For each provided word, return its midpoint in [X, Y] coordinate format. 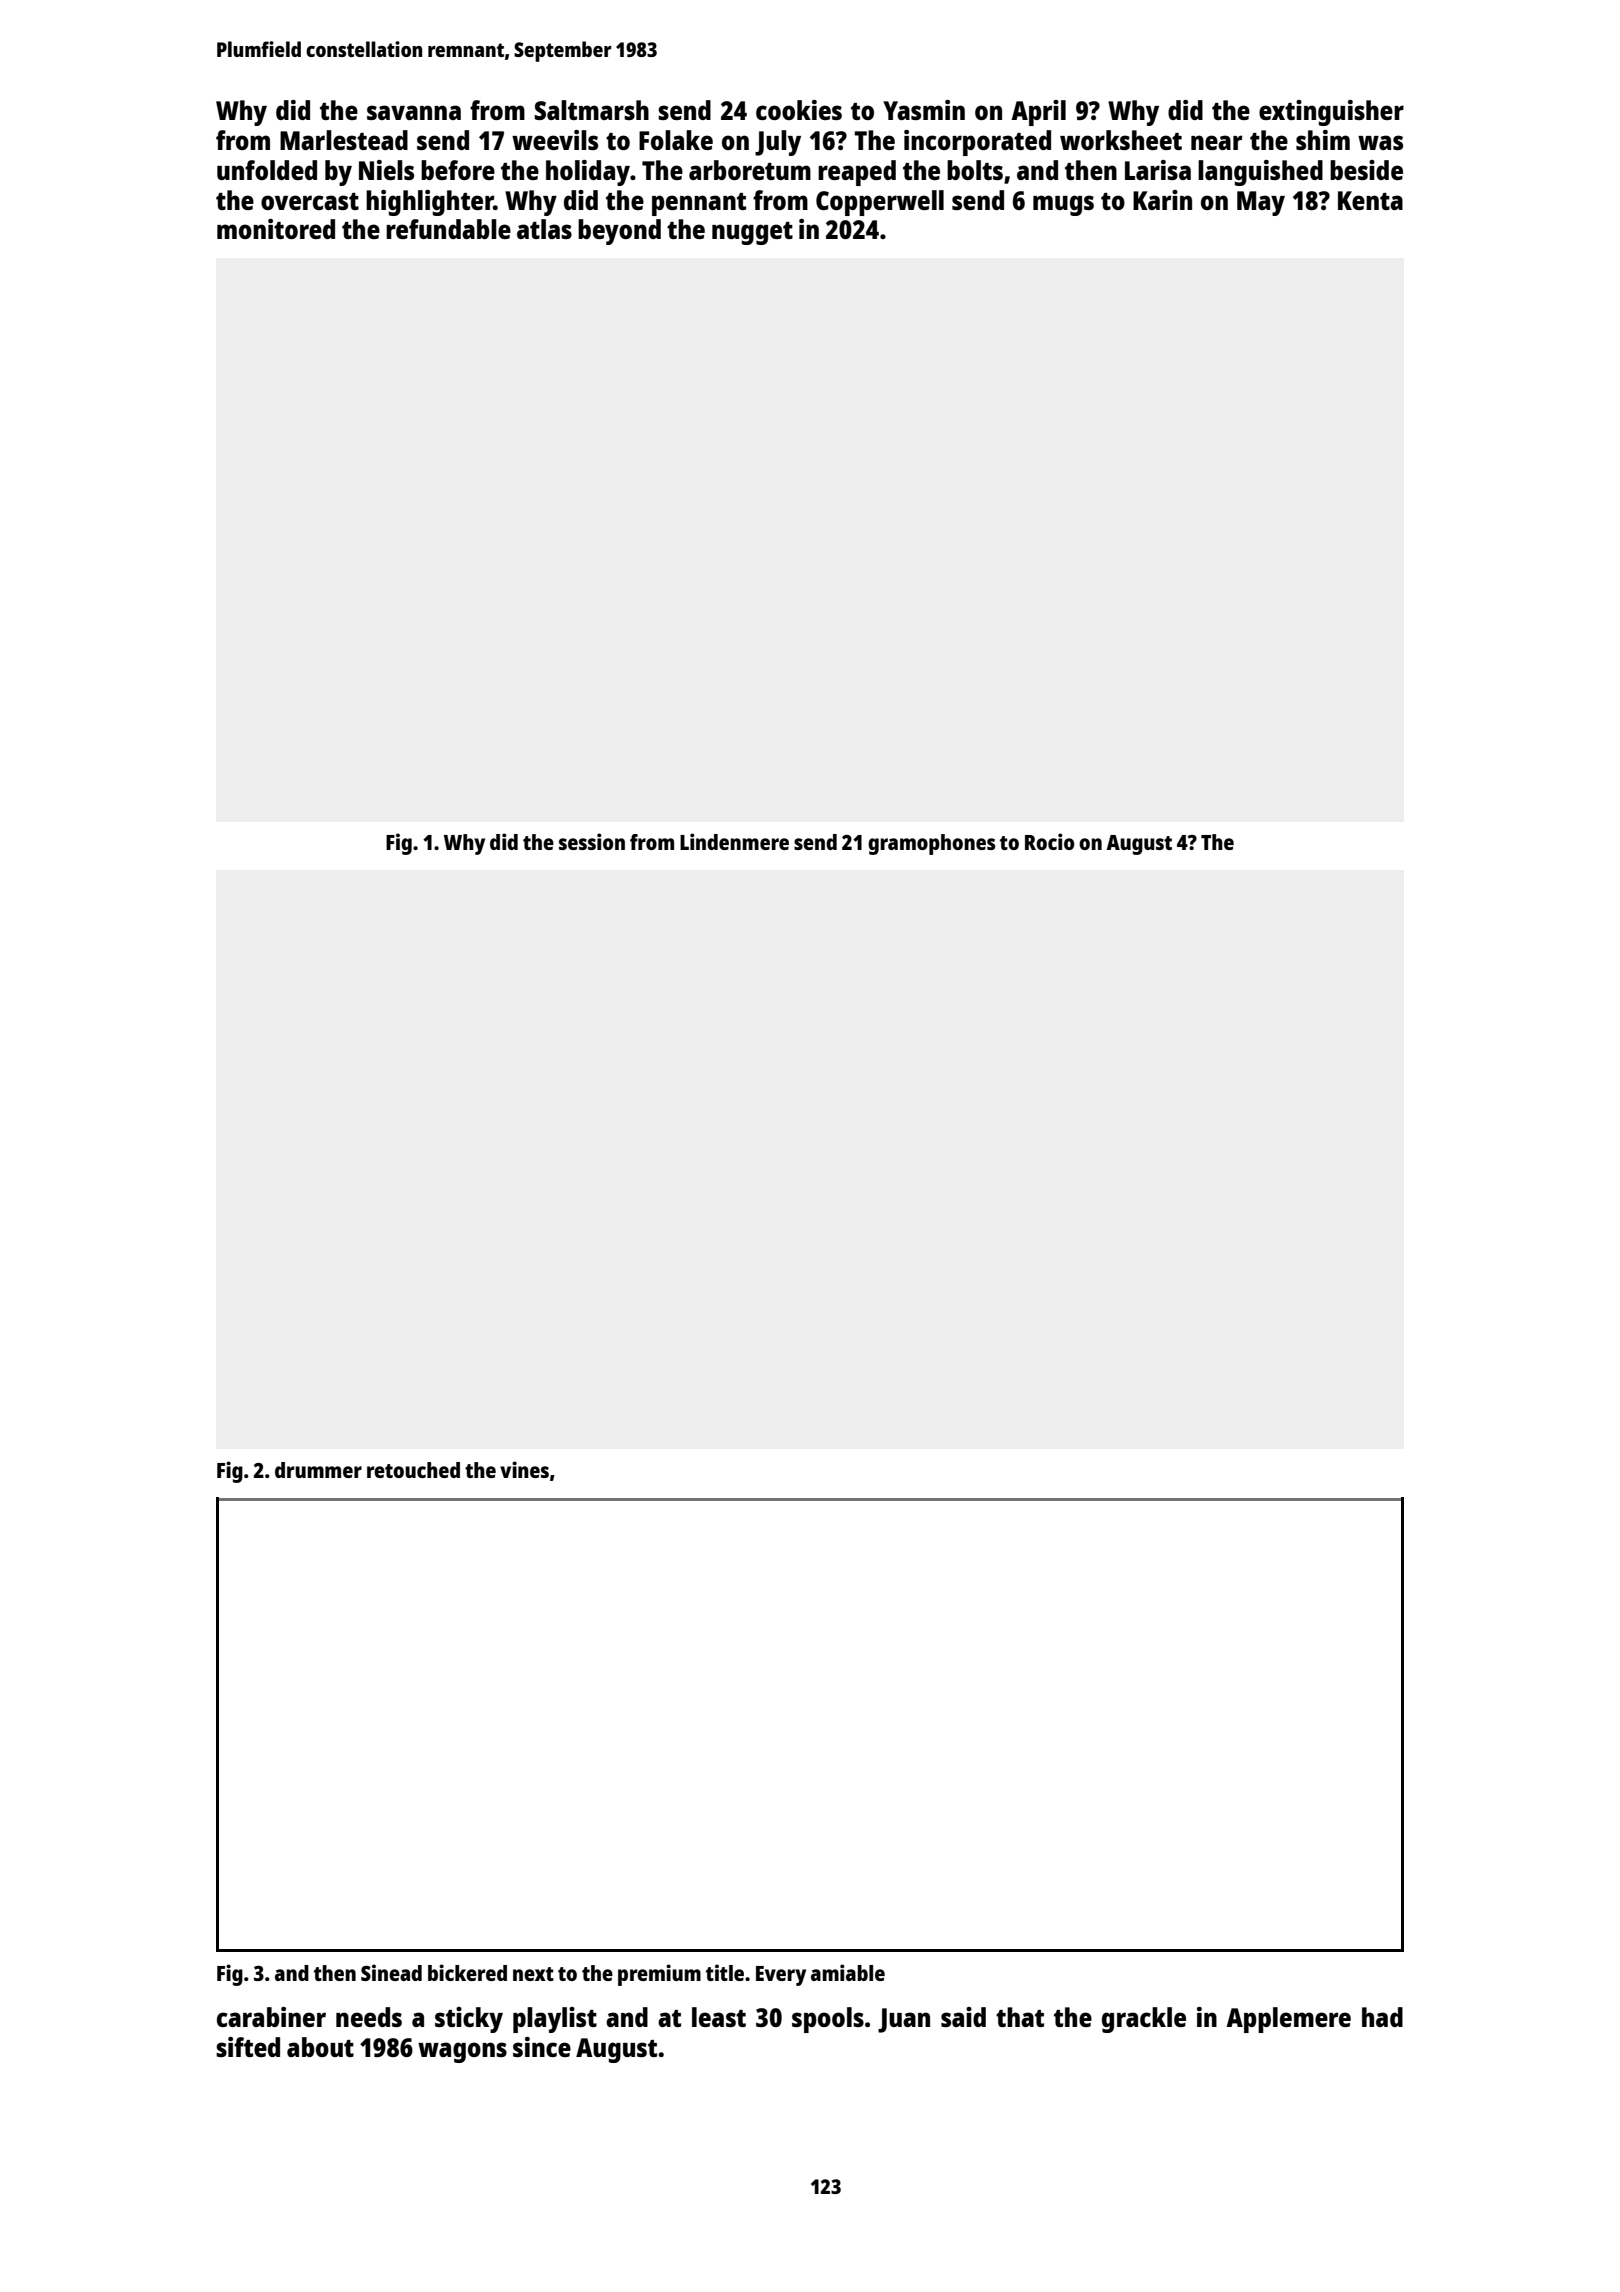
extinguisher [1331, 113]
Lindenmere [734, 841]
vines [524, 1469]
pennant [699, 204]
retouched [413, 1470]
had [1382, 2017]
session [592, 841]
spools [828, 2020]
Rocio [1049, 841]
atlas [544, 229]
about [320, 2047]
